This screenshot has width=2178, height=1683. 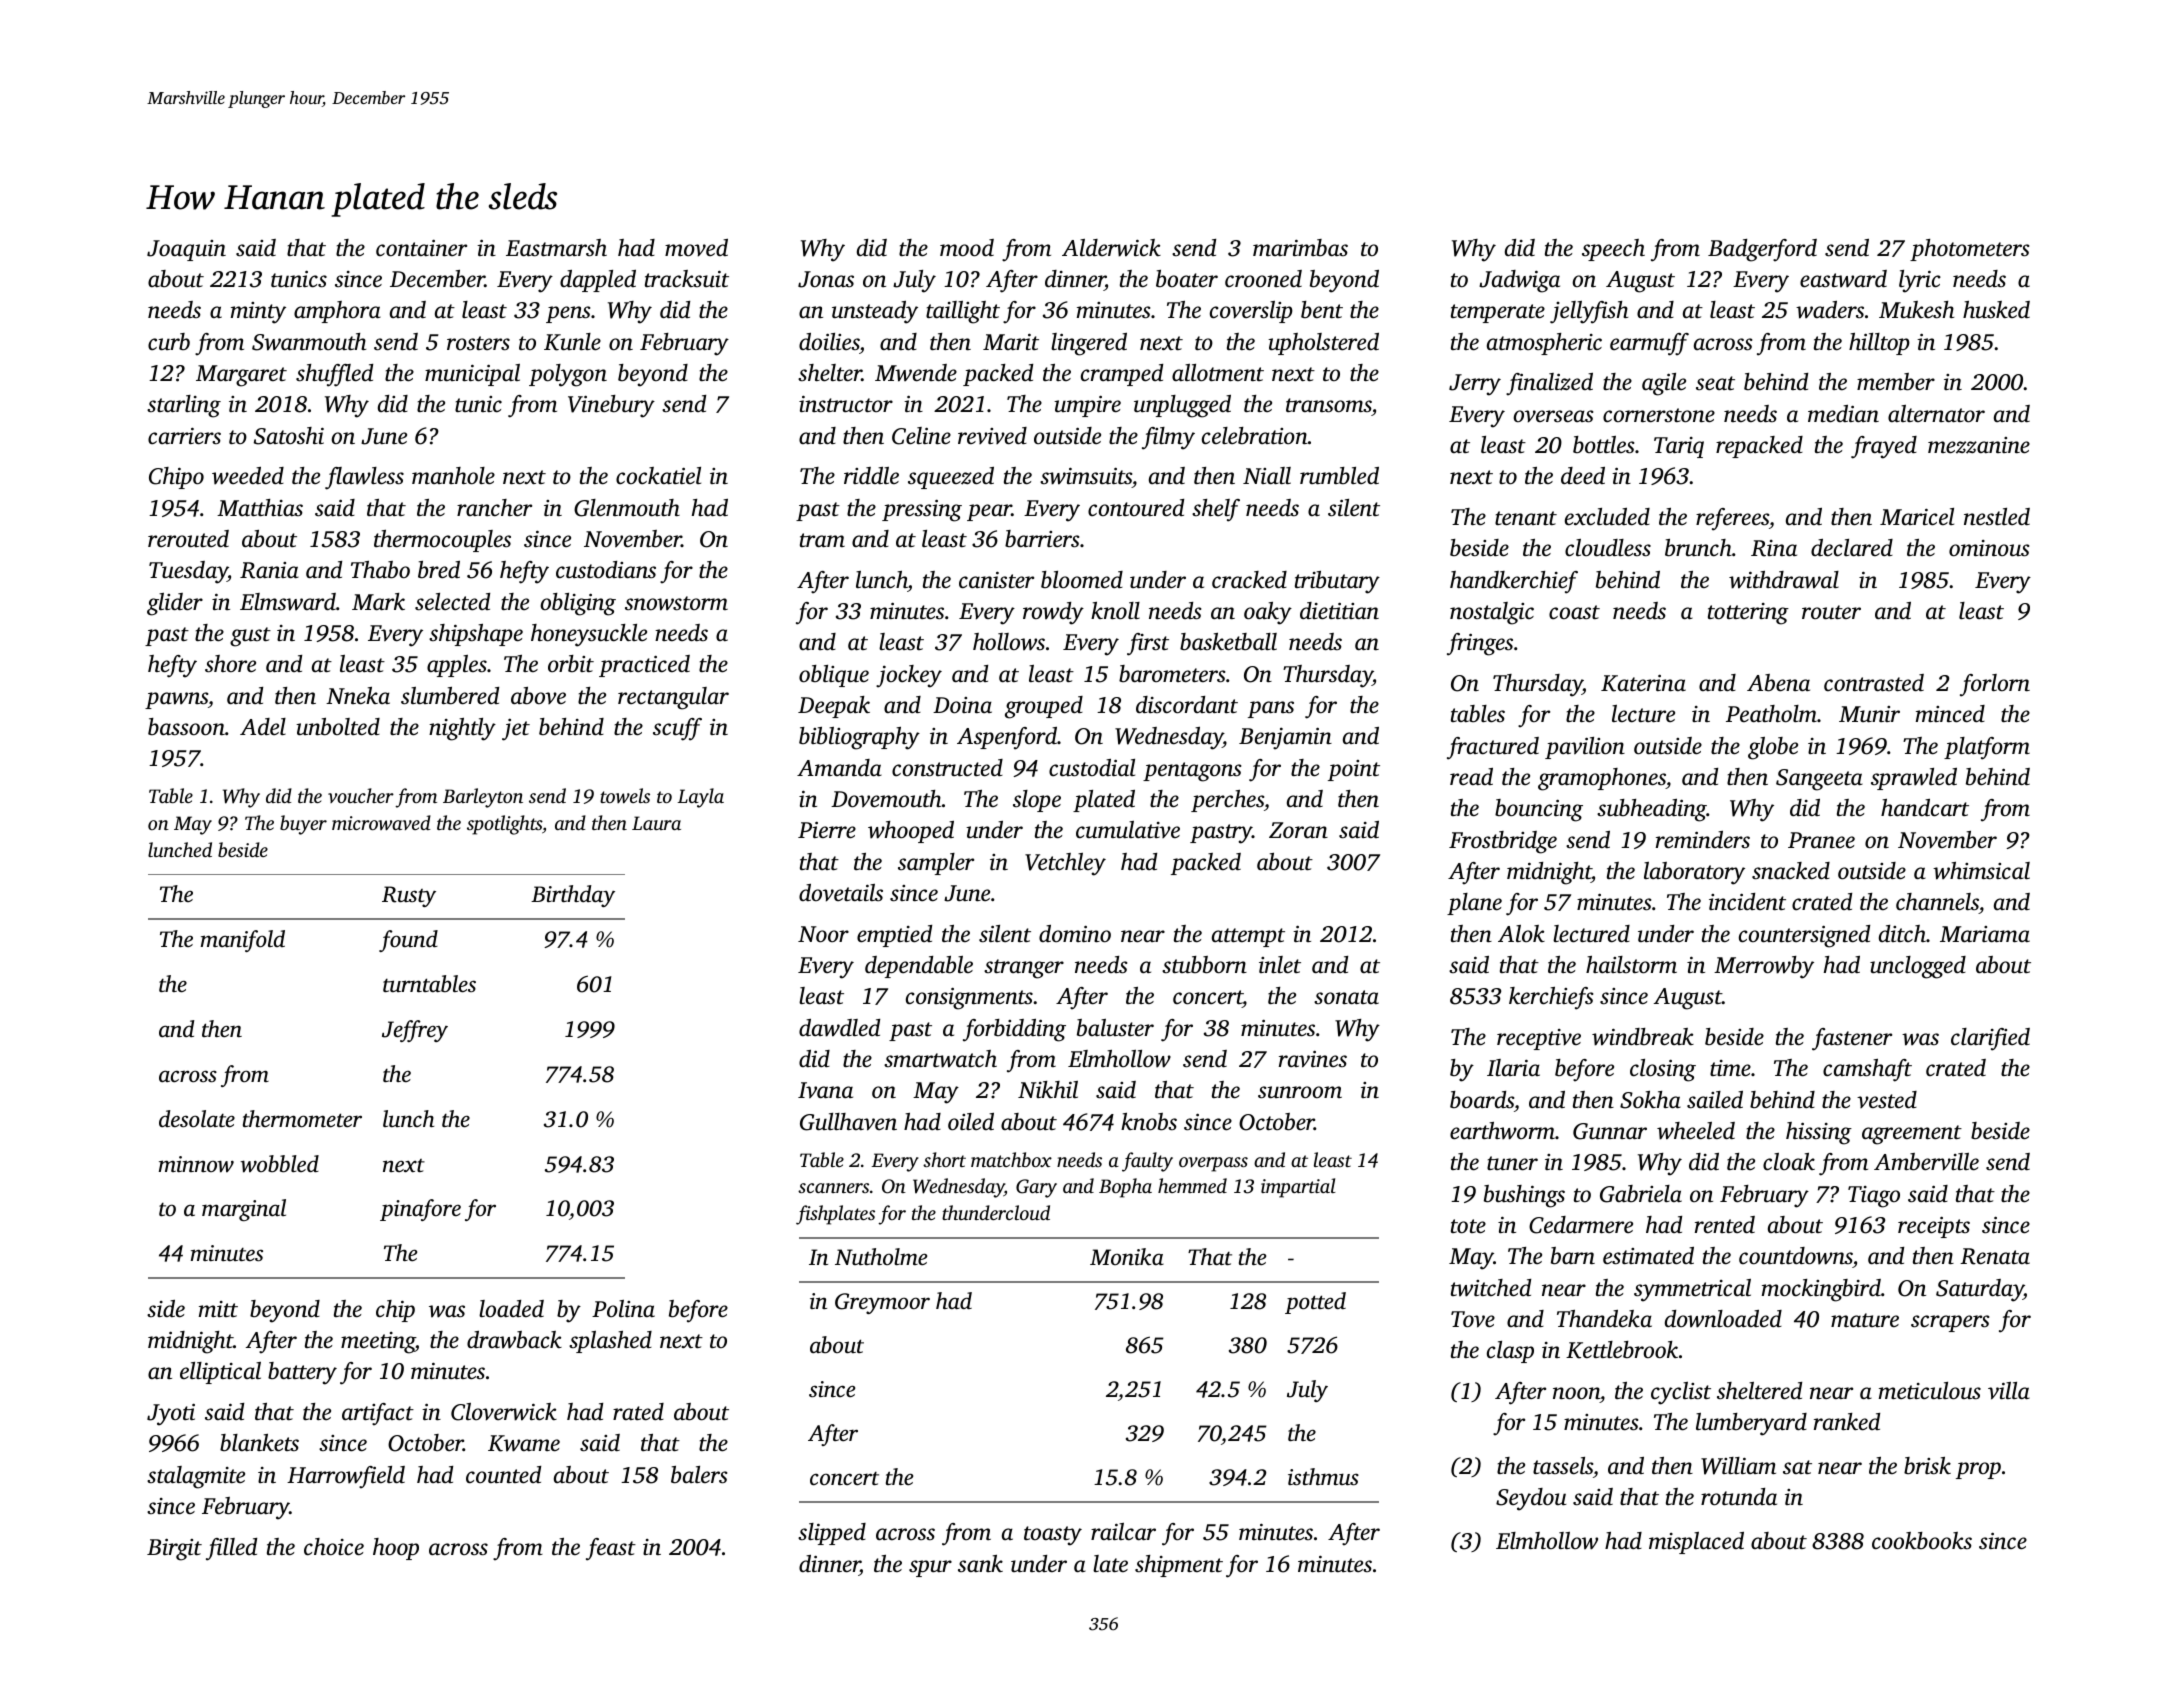 What do you see at coordinates (196, 1477) in the screenshot?
I see `stalagmite` at bounding box center [196, 1477].
